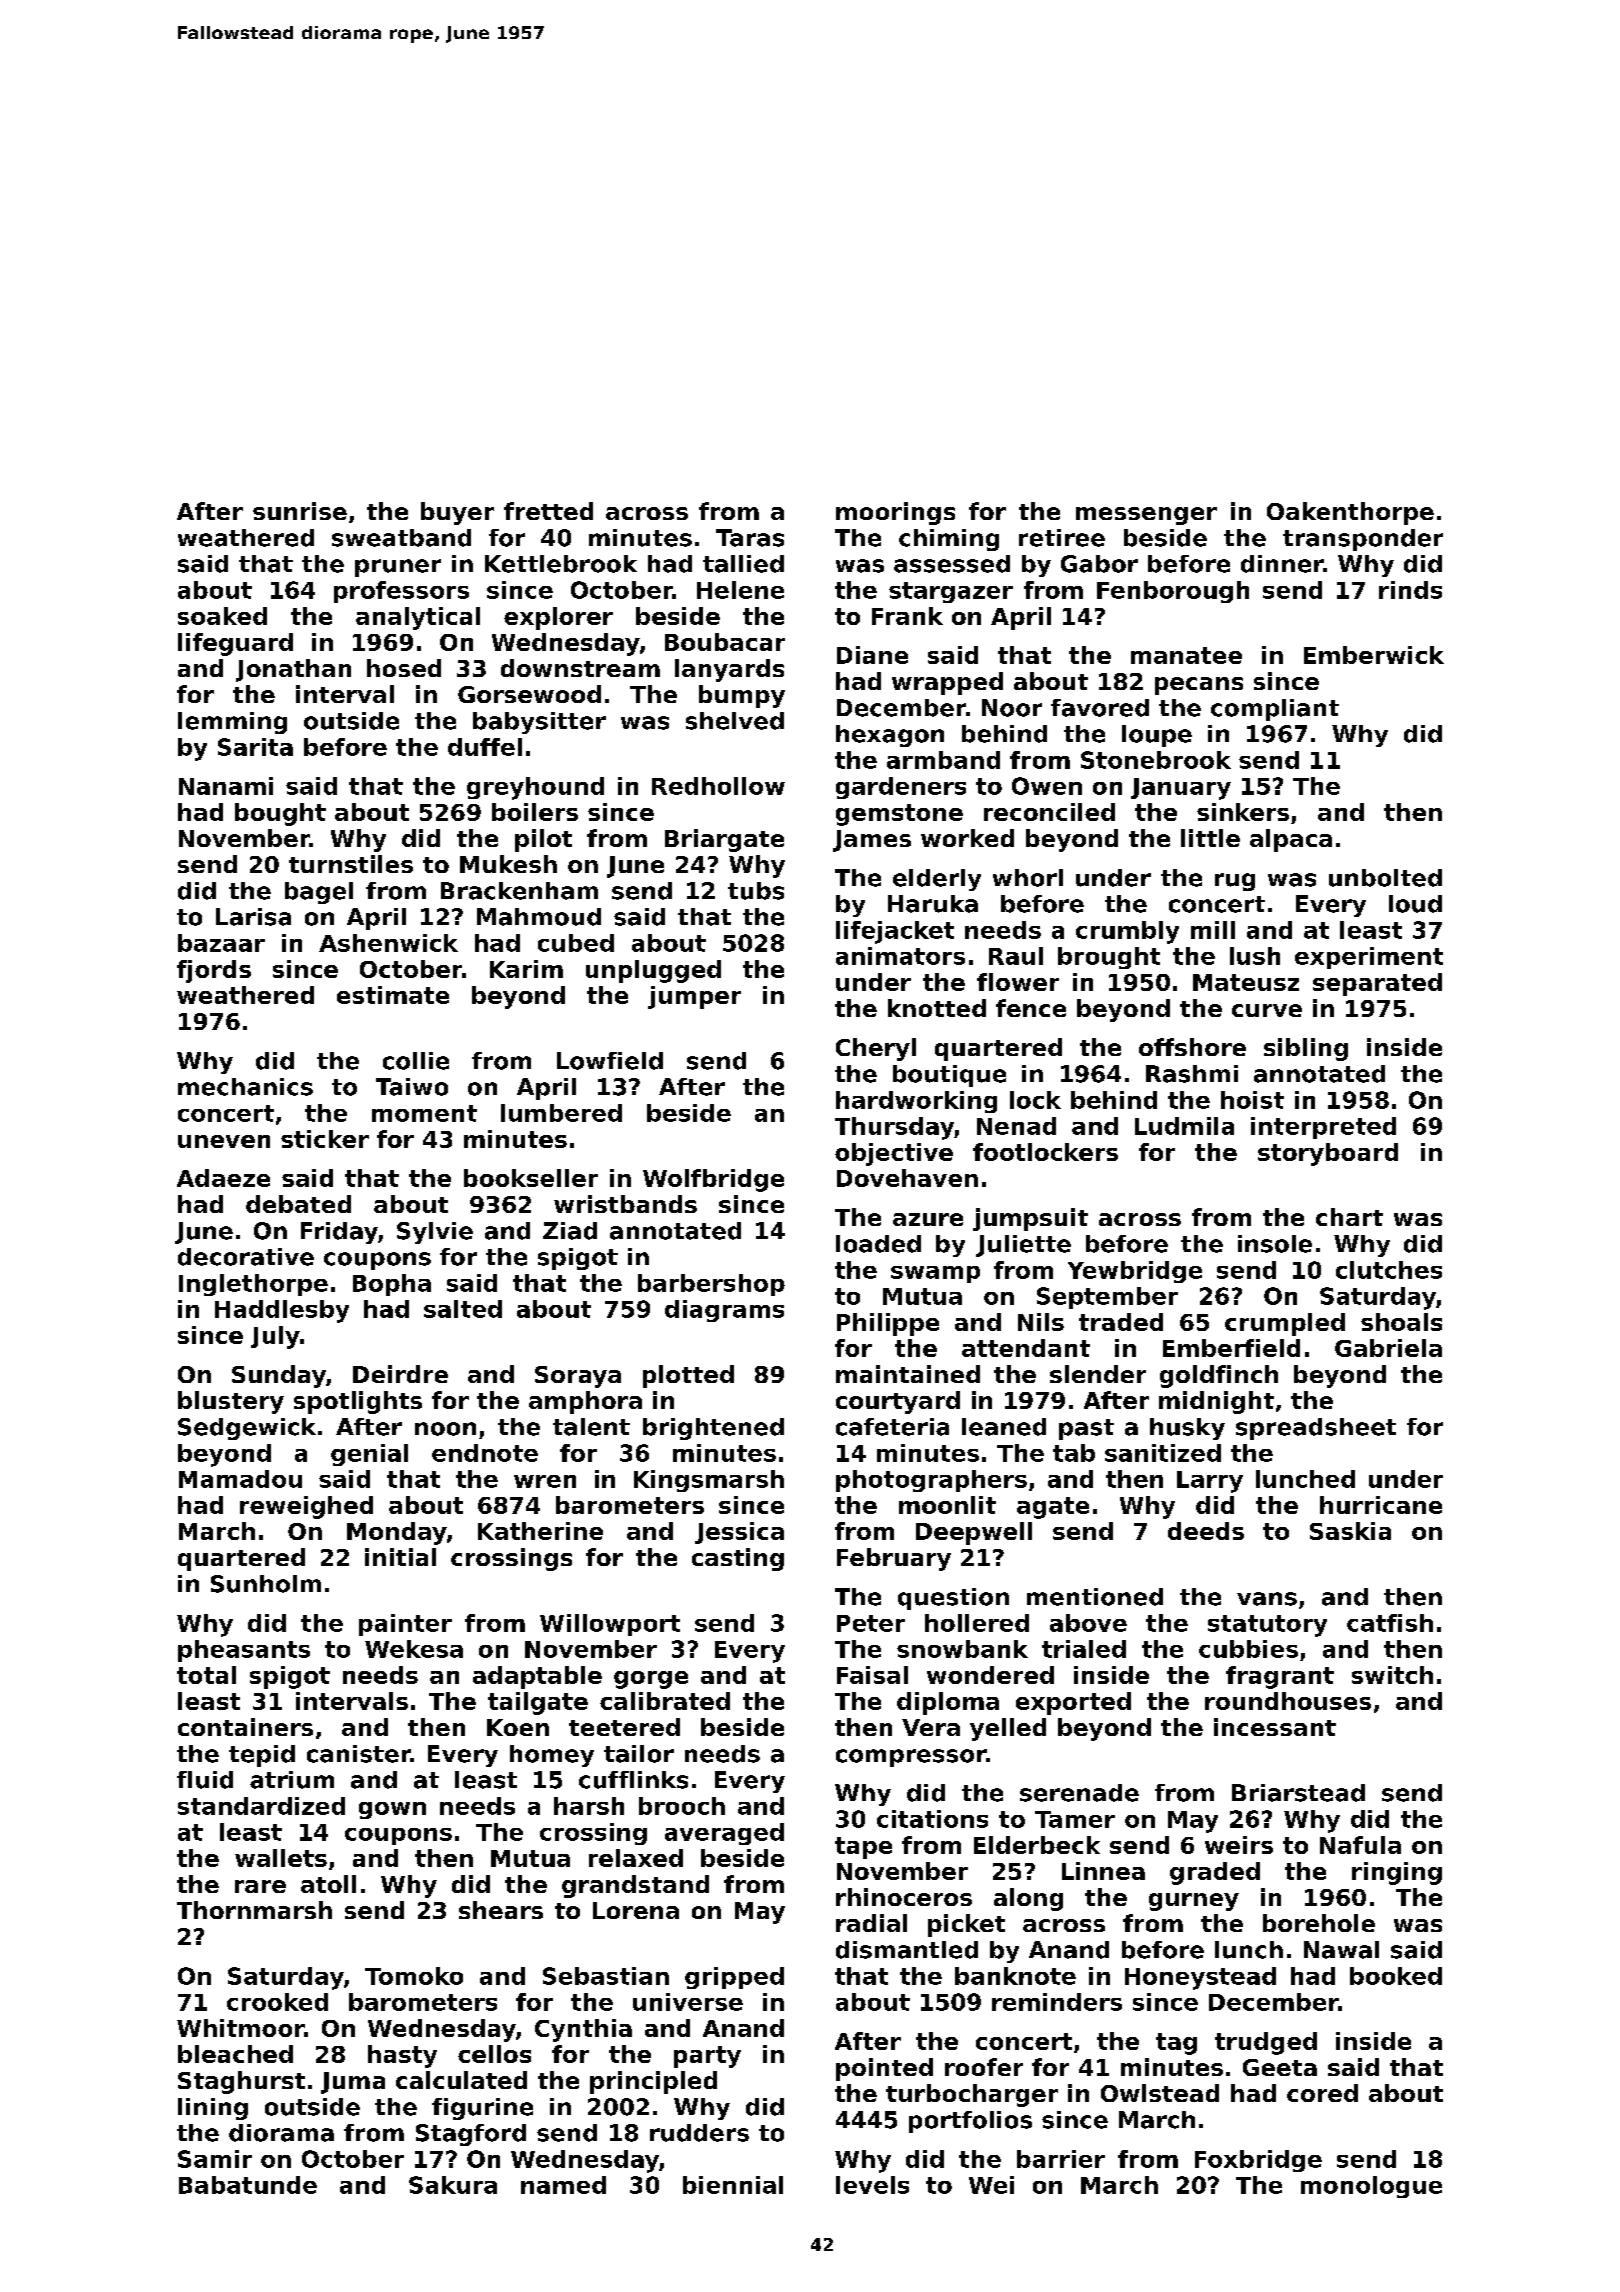  Describe the element at coordinates (1146, 516) in the document. I see `messenger` at that location.
